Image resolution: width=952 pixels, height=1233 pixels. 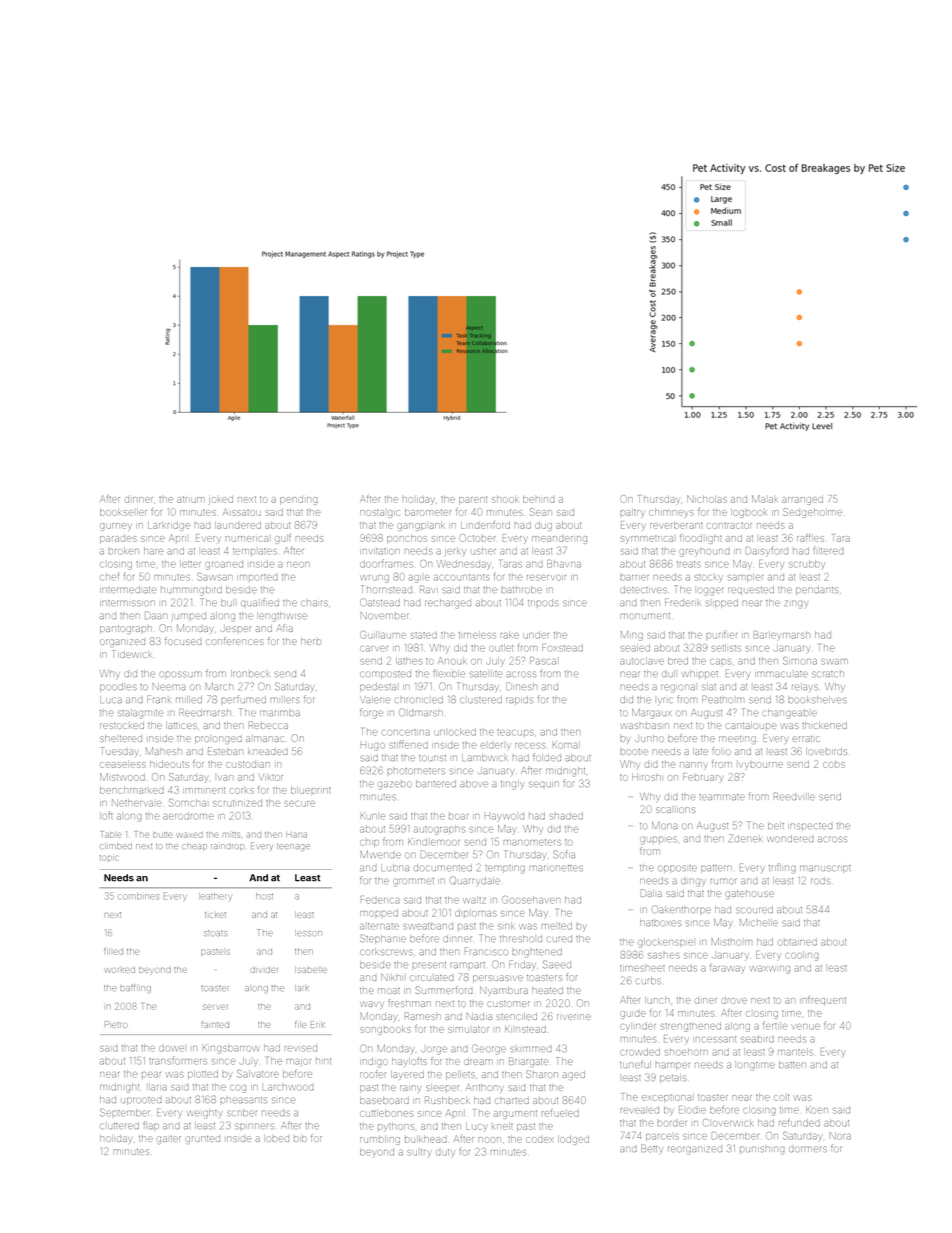 I want to click on lesson, so click(x=308, y=933).
